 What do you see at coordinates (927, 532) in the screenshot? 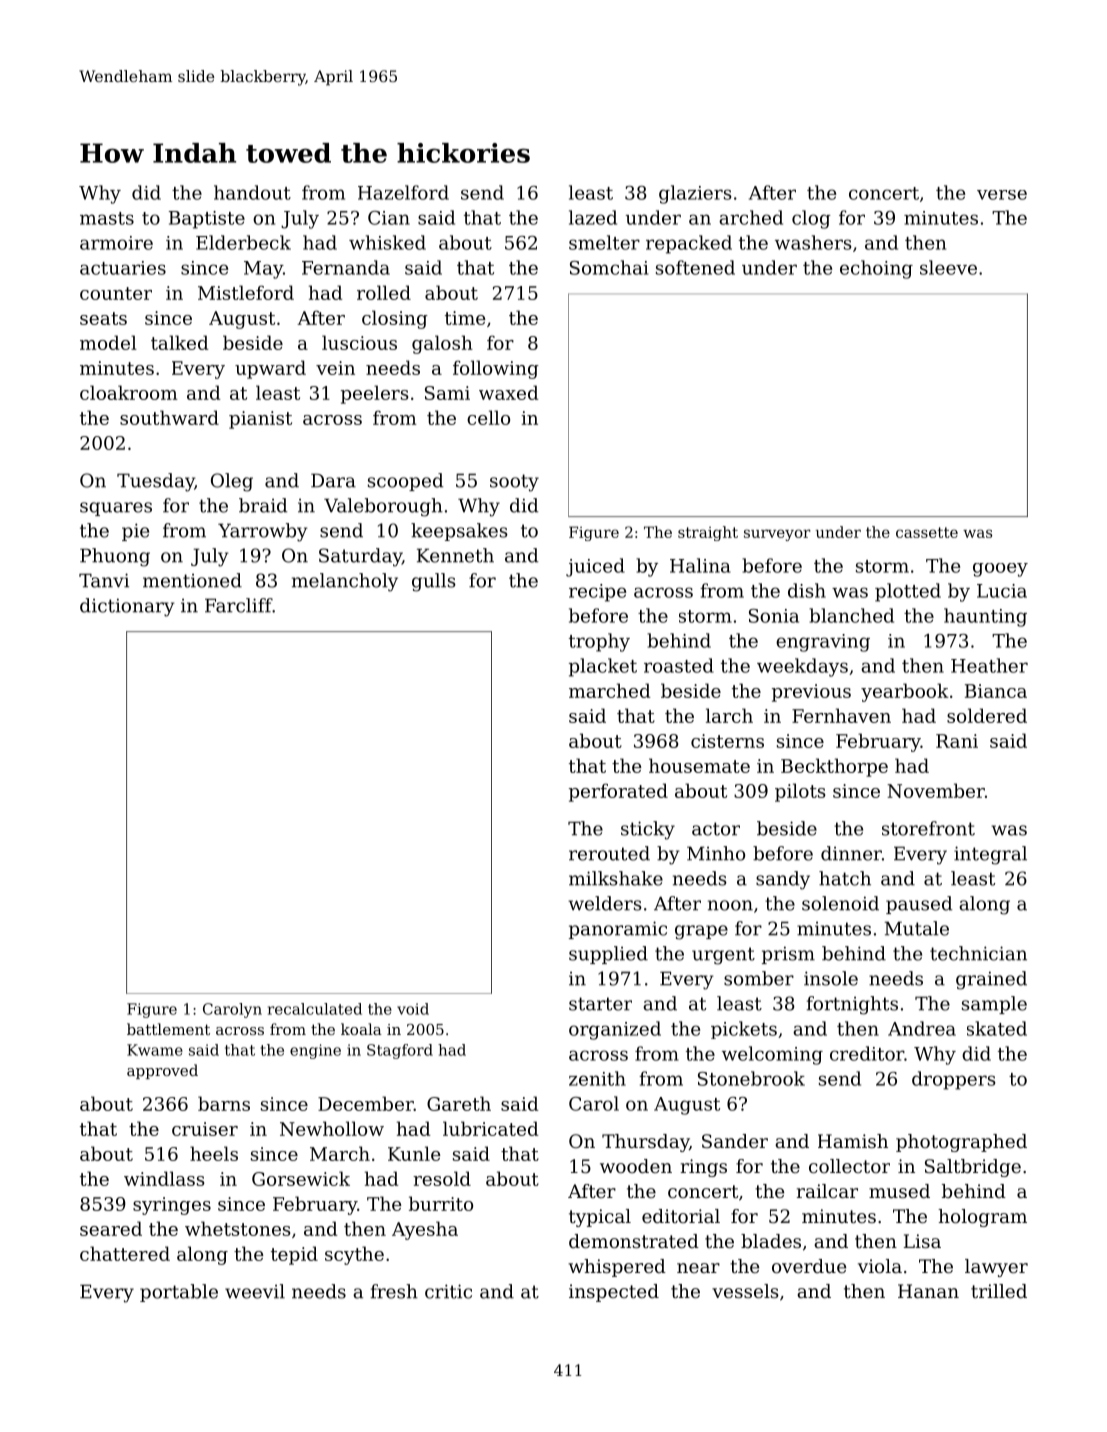
I see `cassette` at bounding box center [927, 532].
